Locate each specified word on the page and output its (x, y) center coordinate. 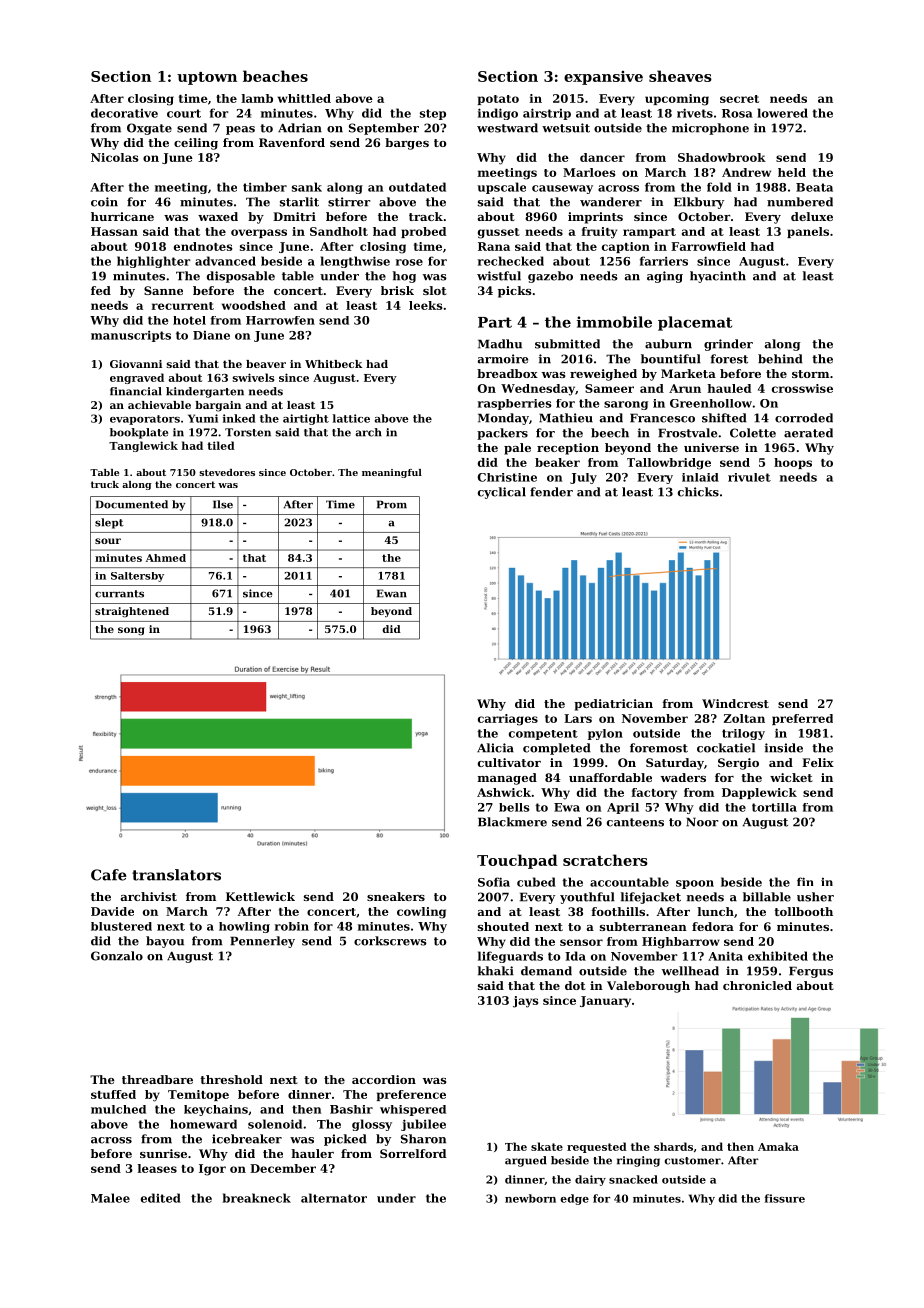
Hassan (114, 231)
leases (157, 1168)
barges (407, 144)
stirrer (349, 202)
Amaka (778, 1146)
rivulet (749, 477)
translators (176, 875)
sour (108, 541)
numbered (800, 202)
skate (547, 1146)
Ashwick (504, 792)
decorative (124, 113)
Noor (702, 822)
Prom (392, 504)
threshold (231, 1079)
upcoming (677, 100)
